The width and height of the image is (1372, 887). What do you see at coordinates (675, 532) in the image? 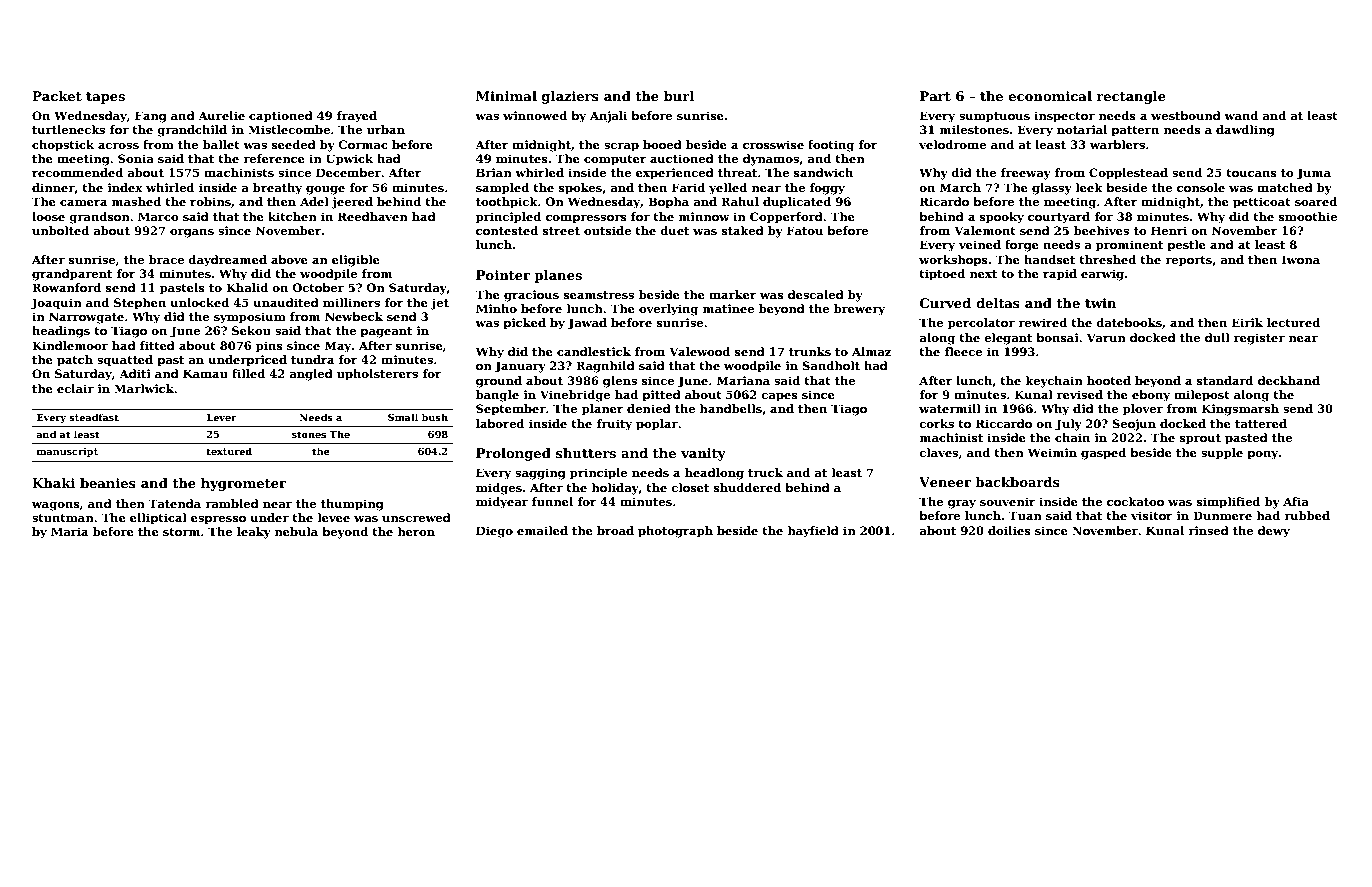
I see `photograph` at bounding box center [675, 532].
